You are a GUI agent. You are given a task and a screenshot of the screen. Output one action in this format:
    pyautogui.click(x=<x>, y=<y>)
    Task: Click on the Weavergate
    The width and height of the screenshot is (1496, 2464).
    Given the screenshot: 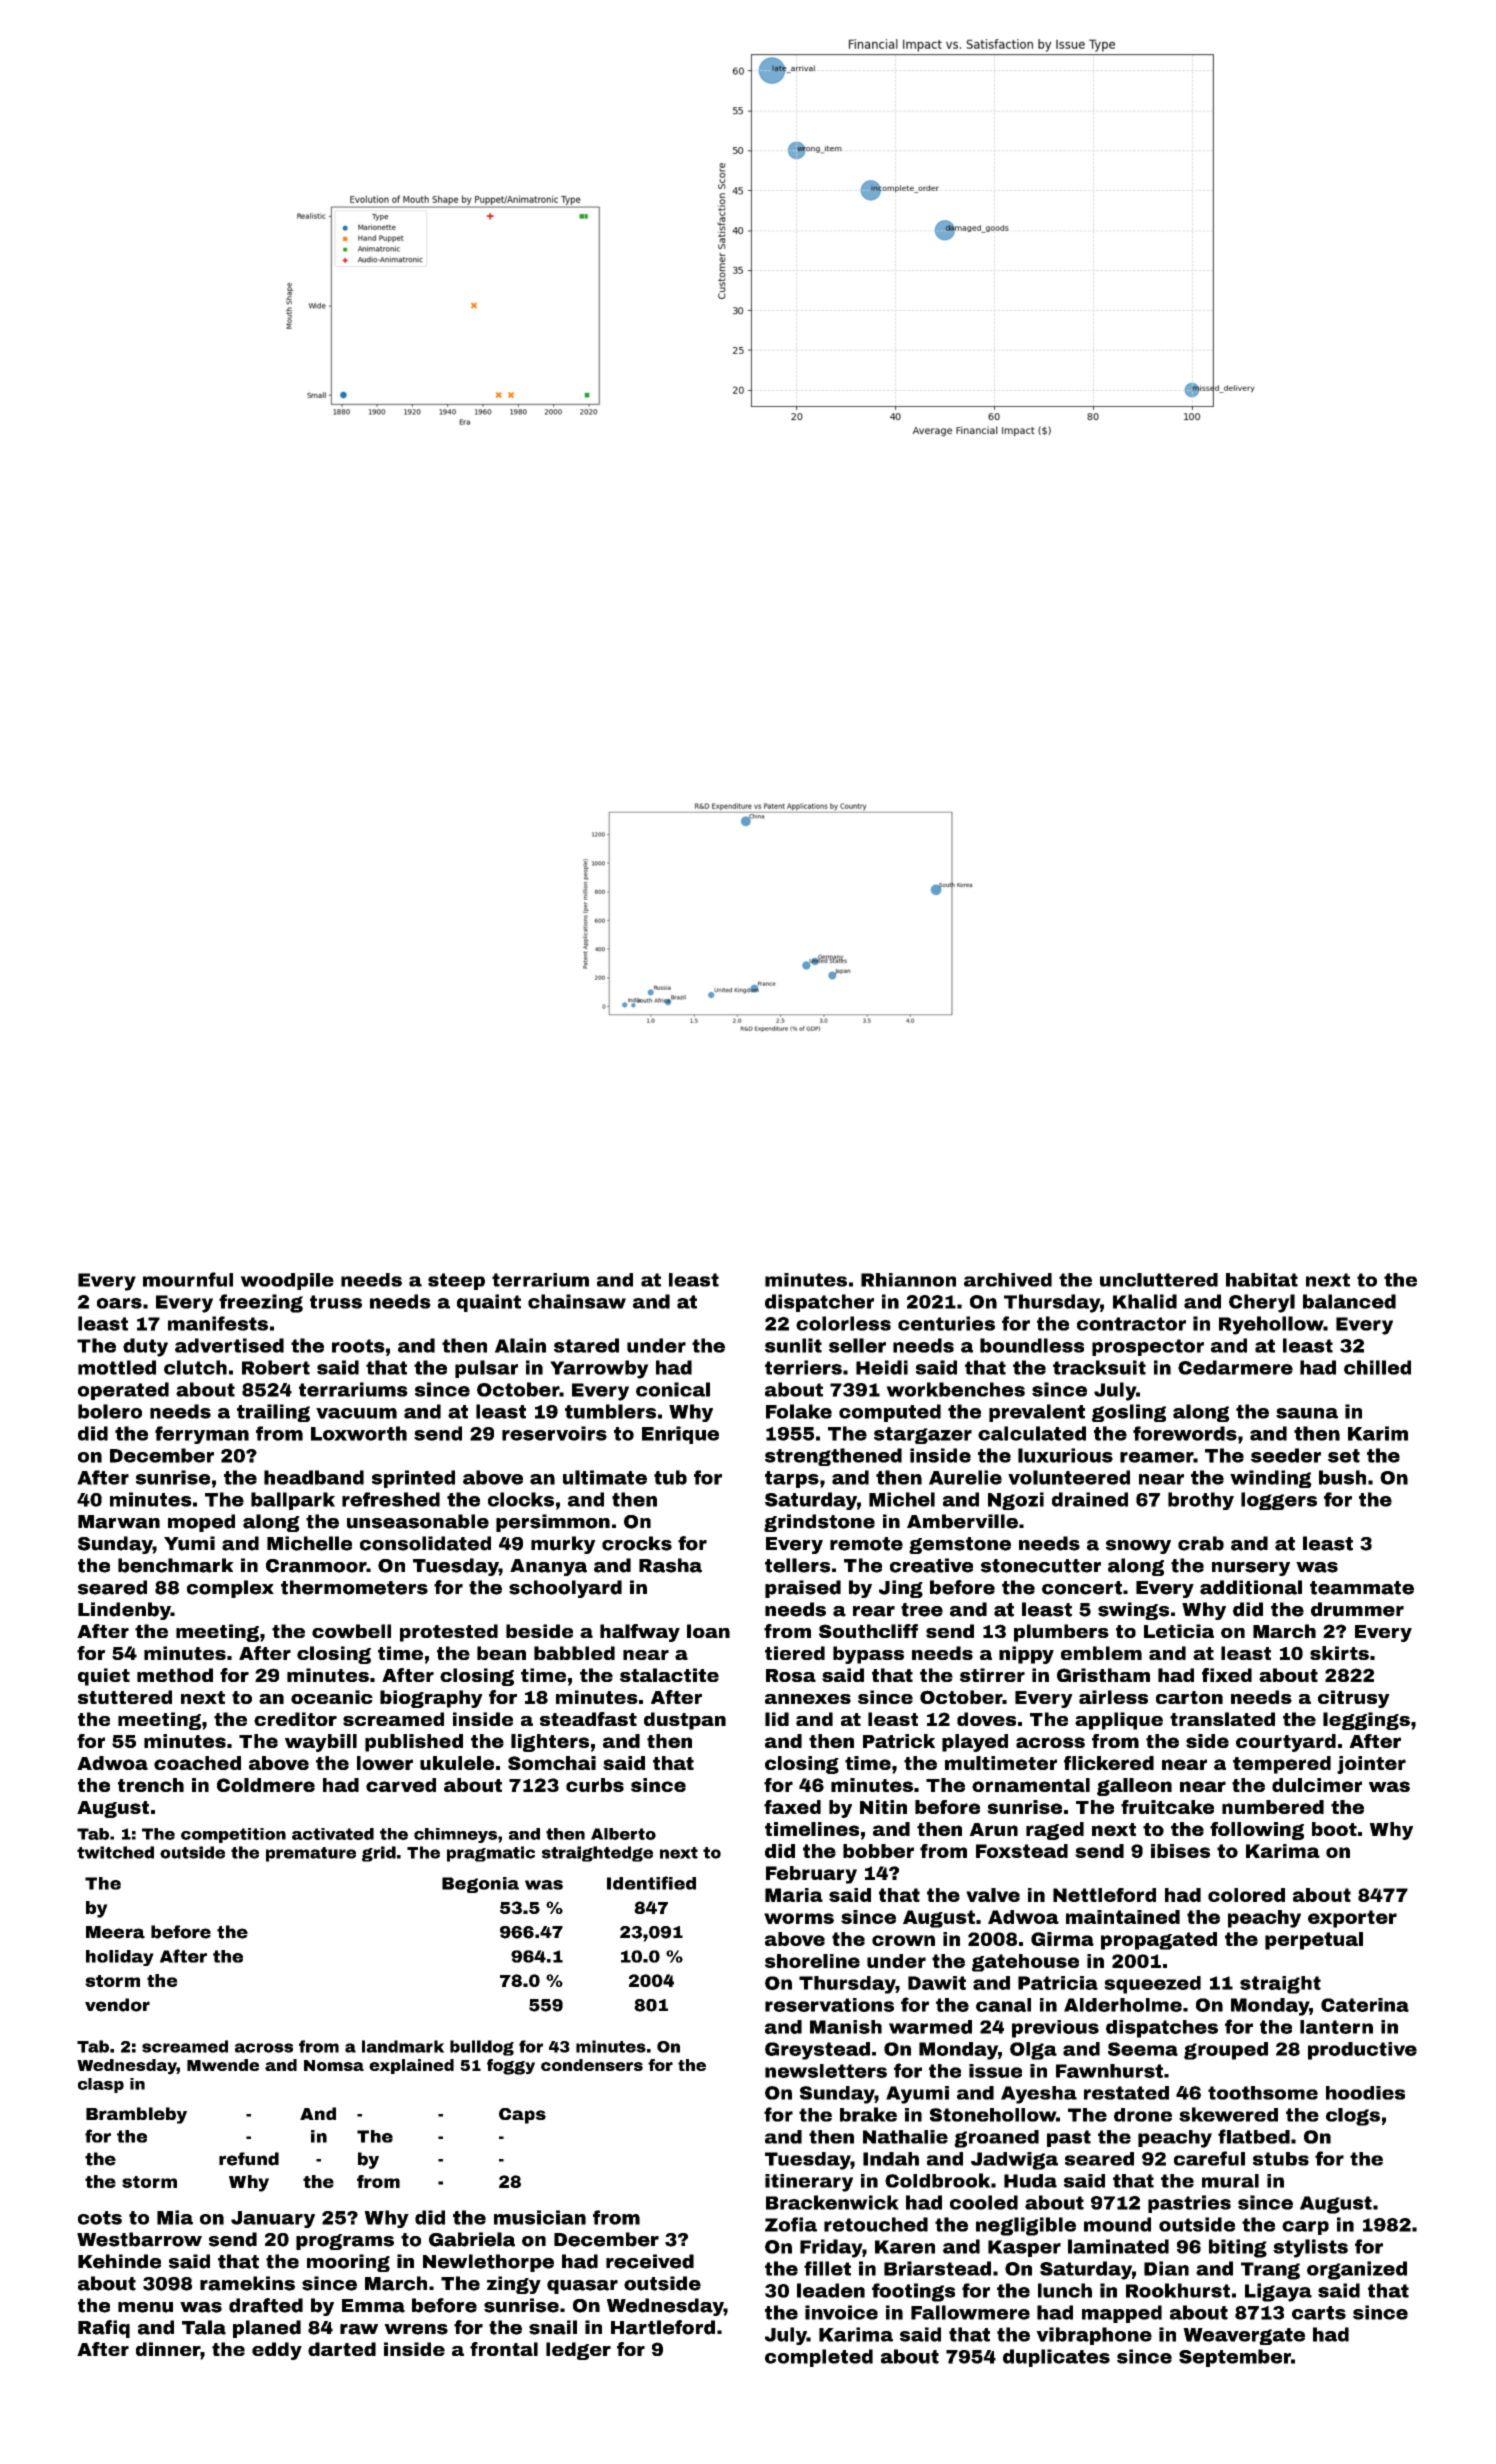 What is the action you would take?
    pyautogui.click(x=1244, y=2336)
